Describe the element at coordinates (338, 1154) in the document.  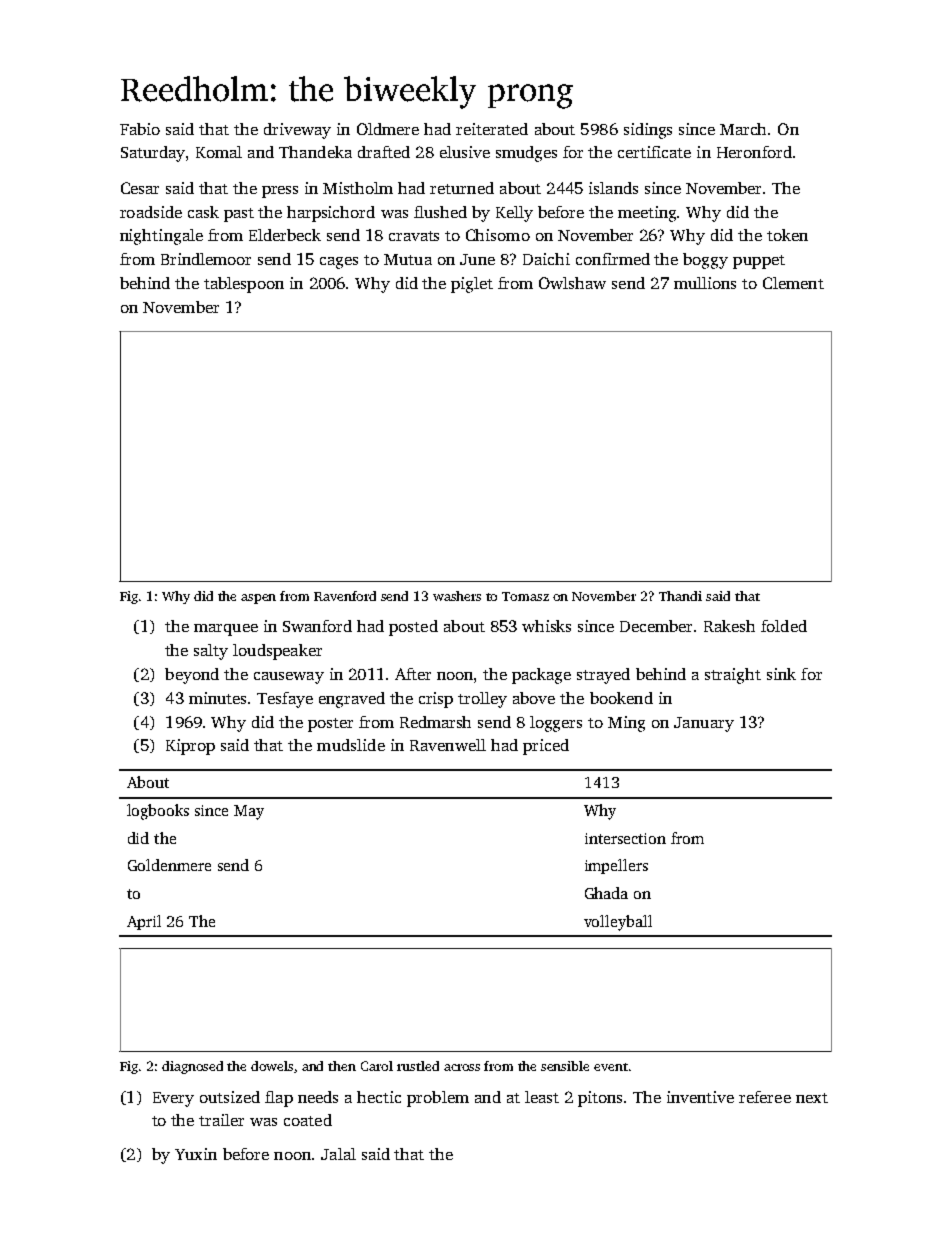
I see `Jalal` at that location.
